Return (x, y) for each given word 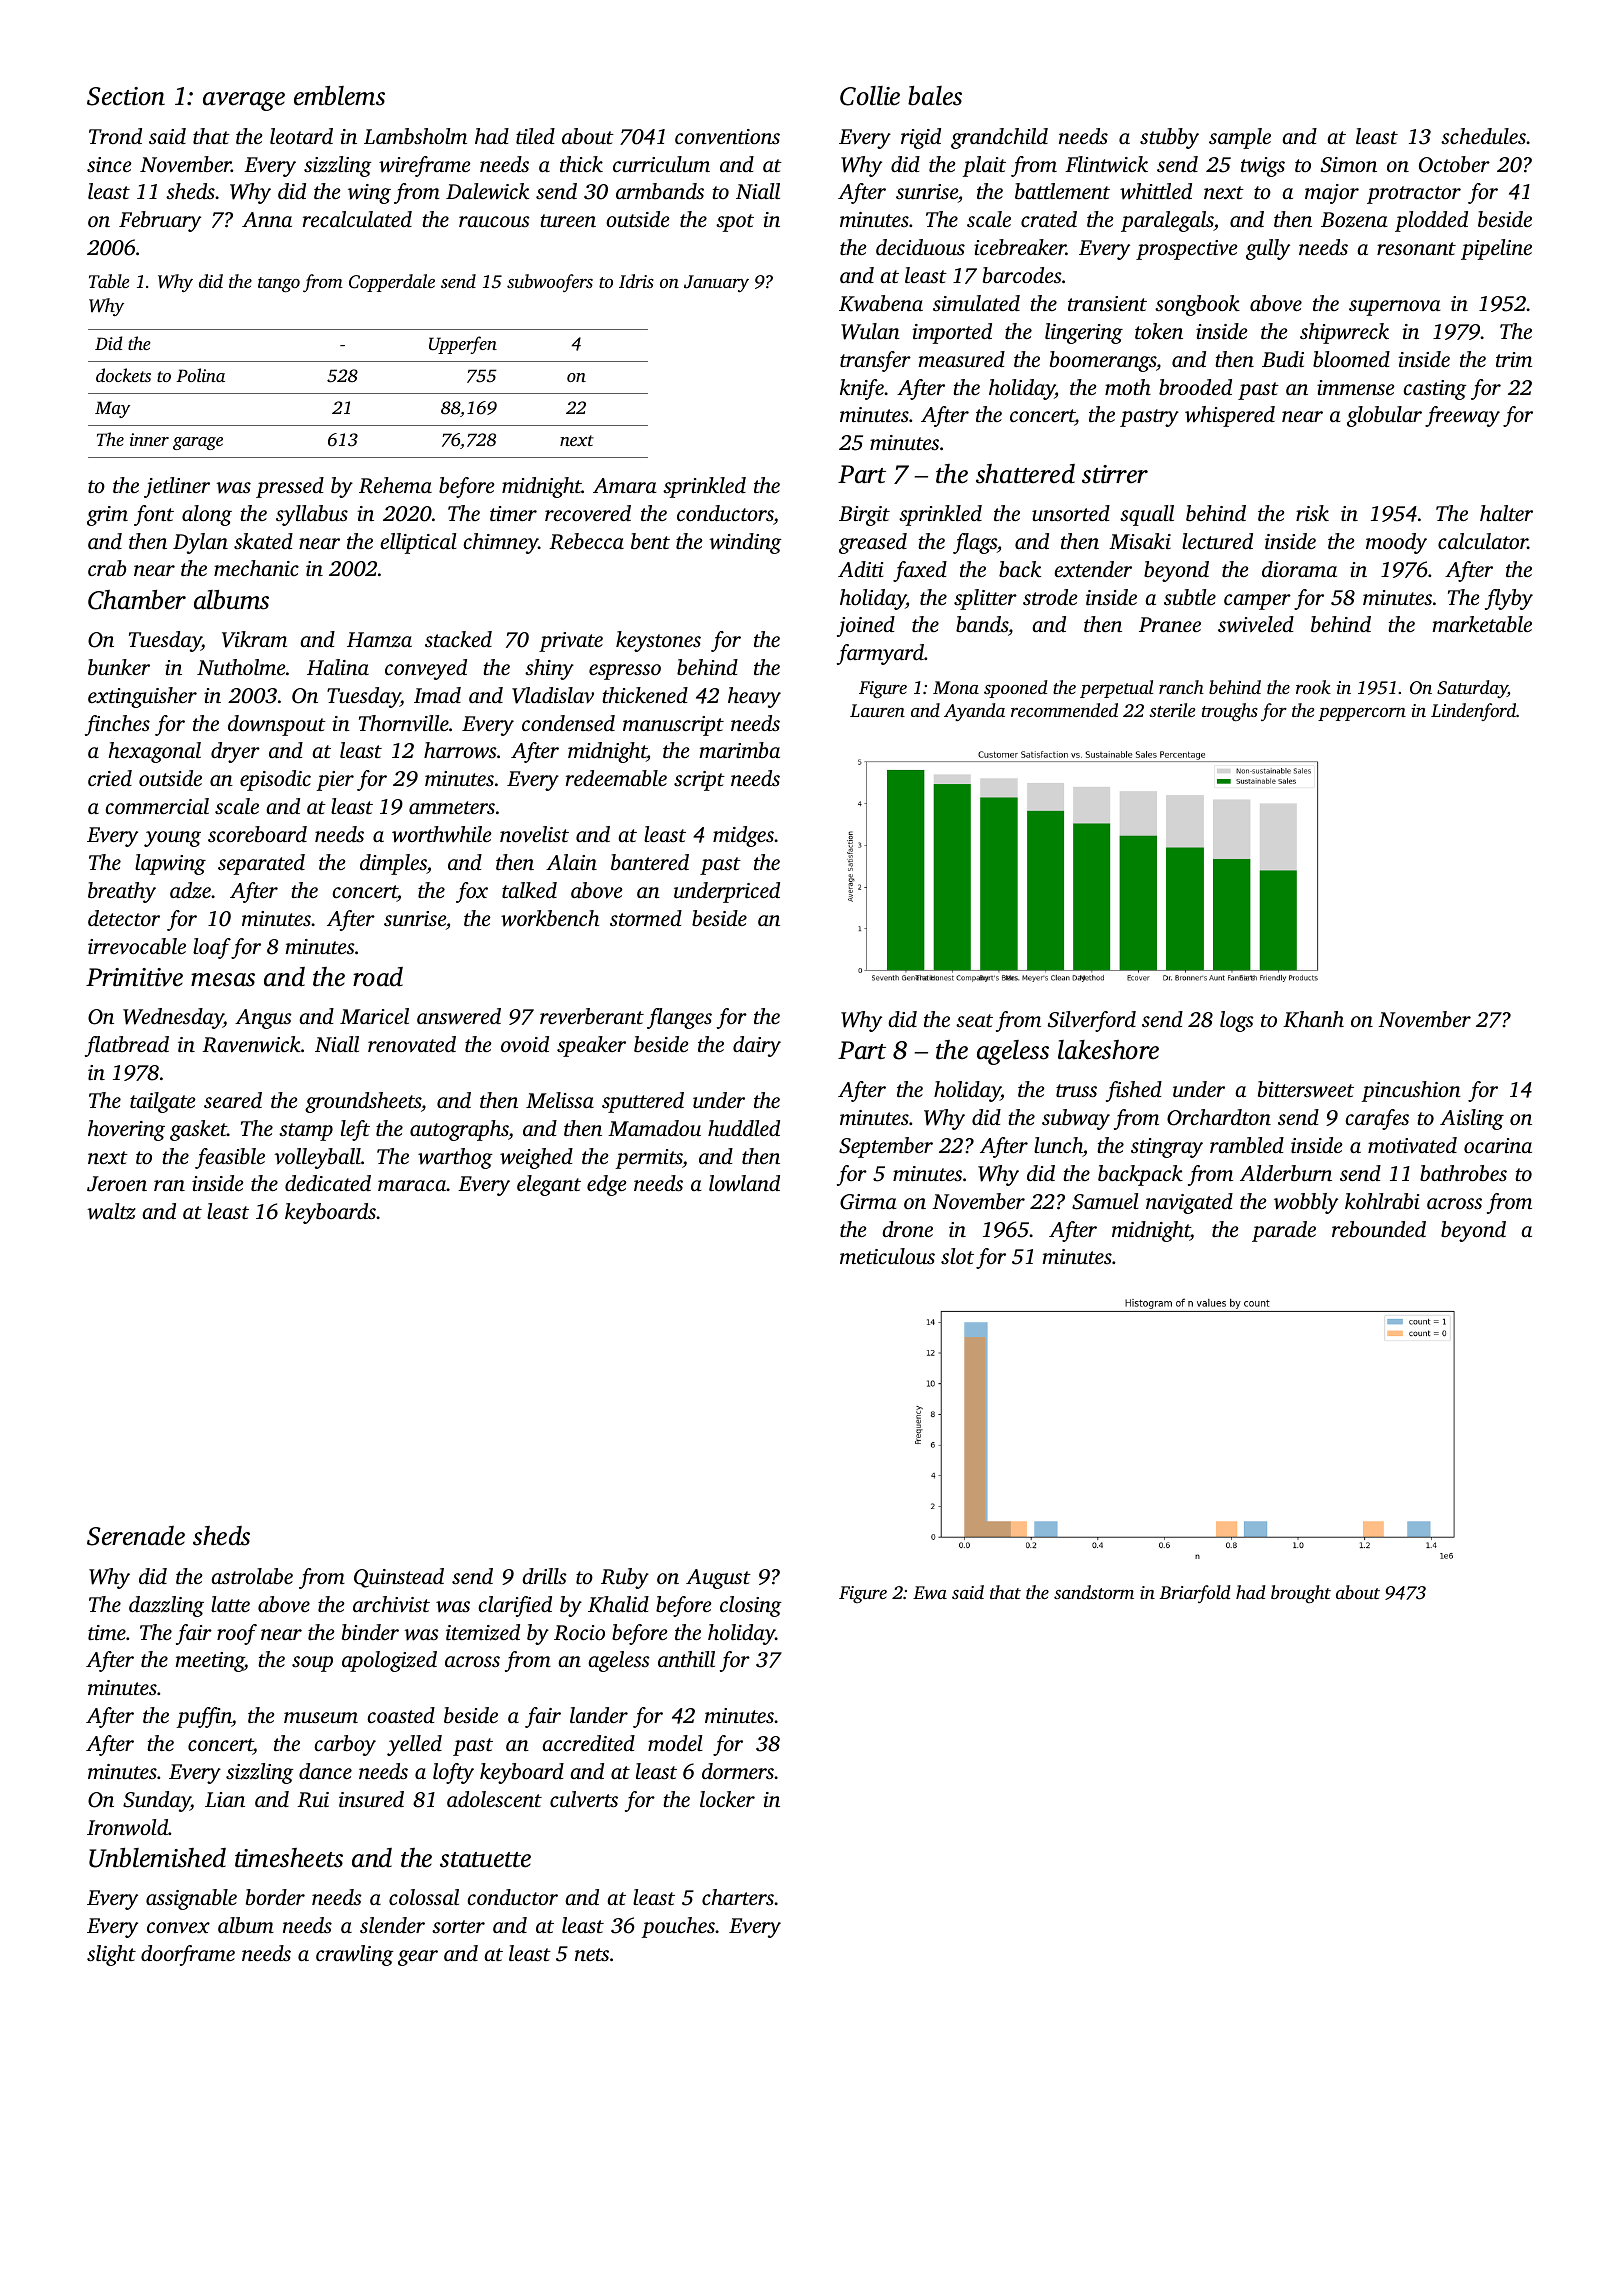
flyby (1509, 599)
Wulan (870, 331)
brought (1301, 1594)
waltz (111, 1211)
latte (230, 1604)
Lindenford (1473, 712)
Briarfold (1195, 1594)
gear (418, 1958)
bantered (650, 862)
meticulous (887, 1256)
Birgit (864, 516)
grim (107, 516)
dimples (393, 864)
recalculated (357, 219)
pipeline (1496, 249)
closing (751, 1606)
